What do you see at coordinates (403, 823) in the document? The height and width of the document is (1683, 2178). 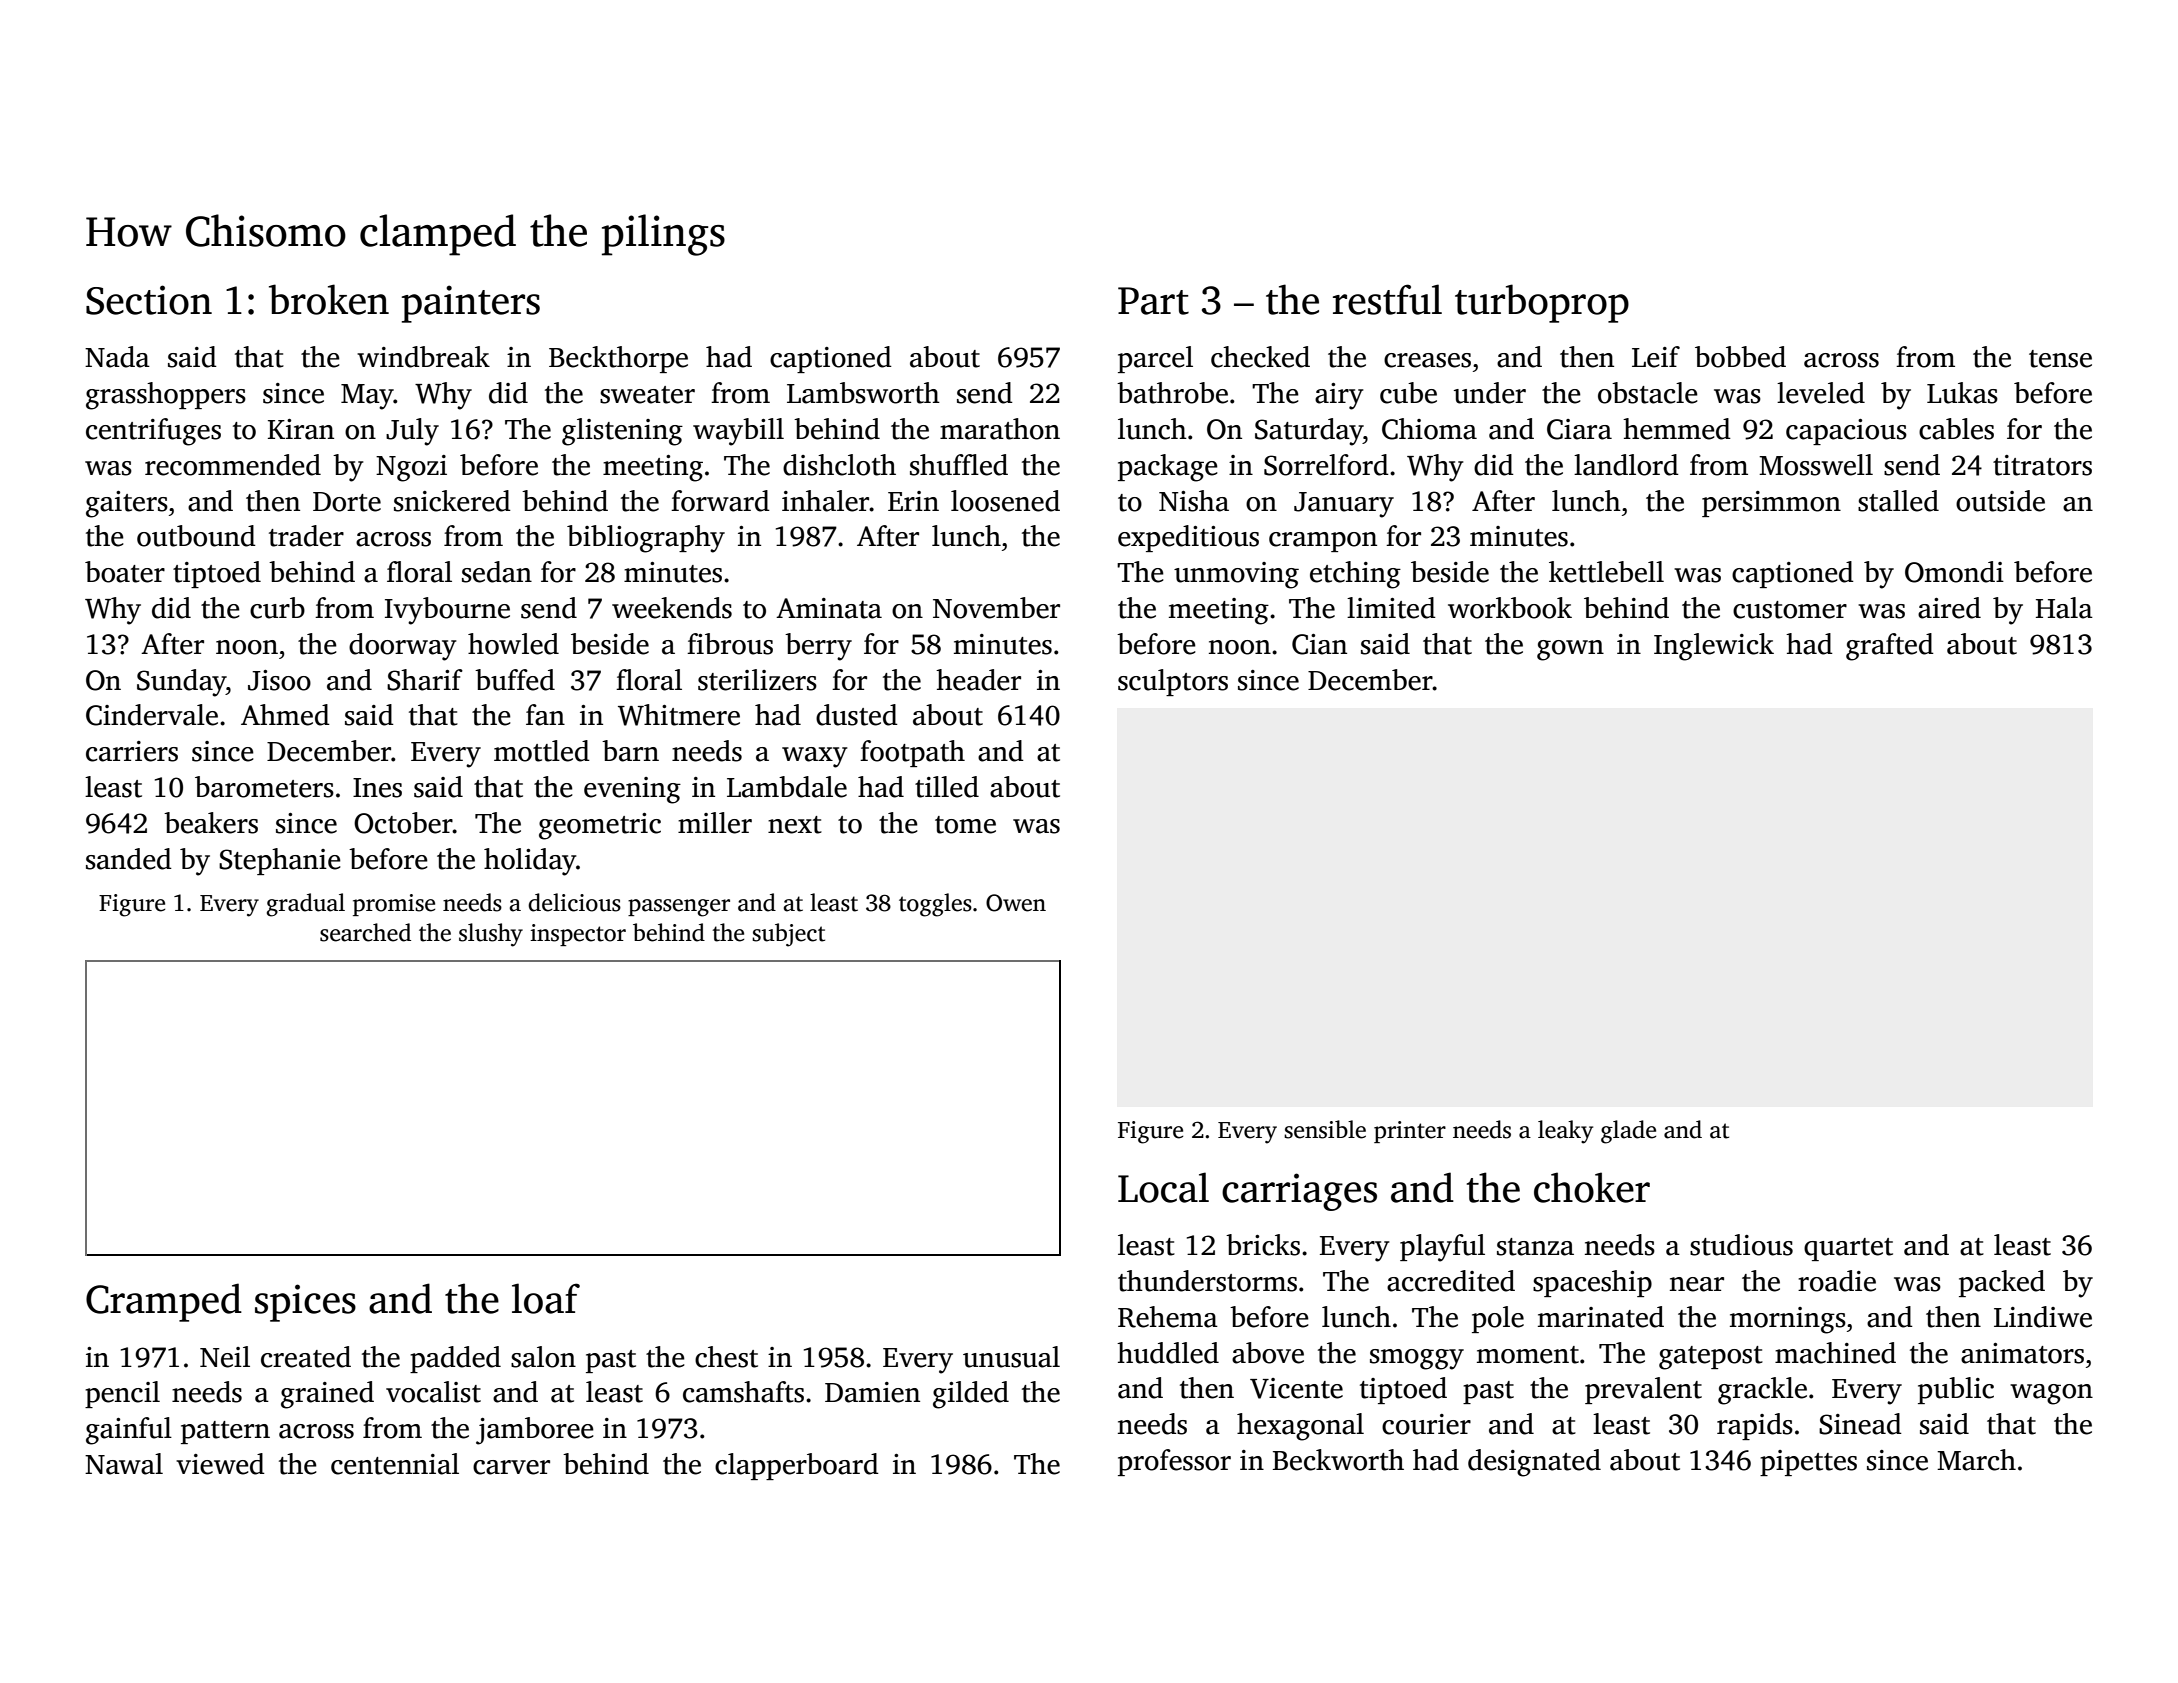 I see `October` at bounding box center [403, 823].
